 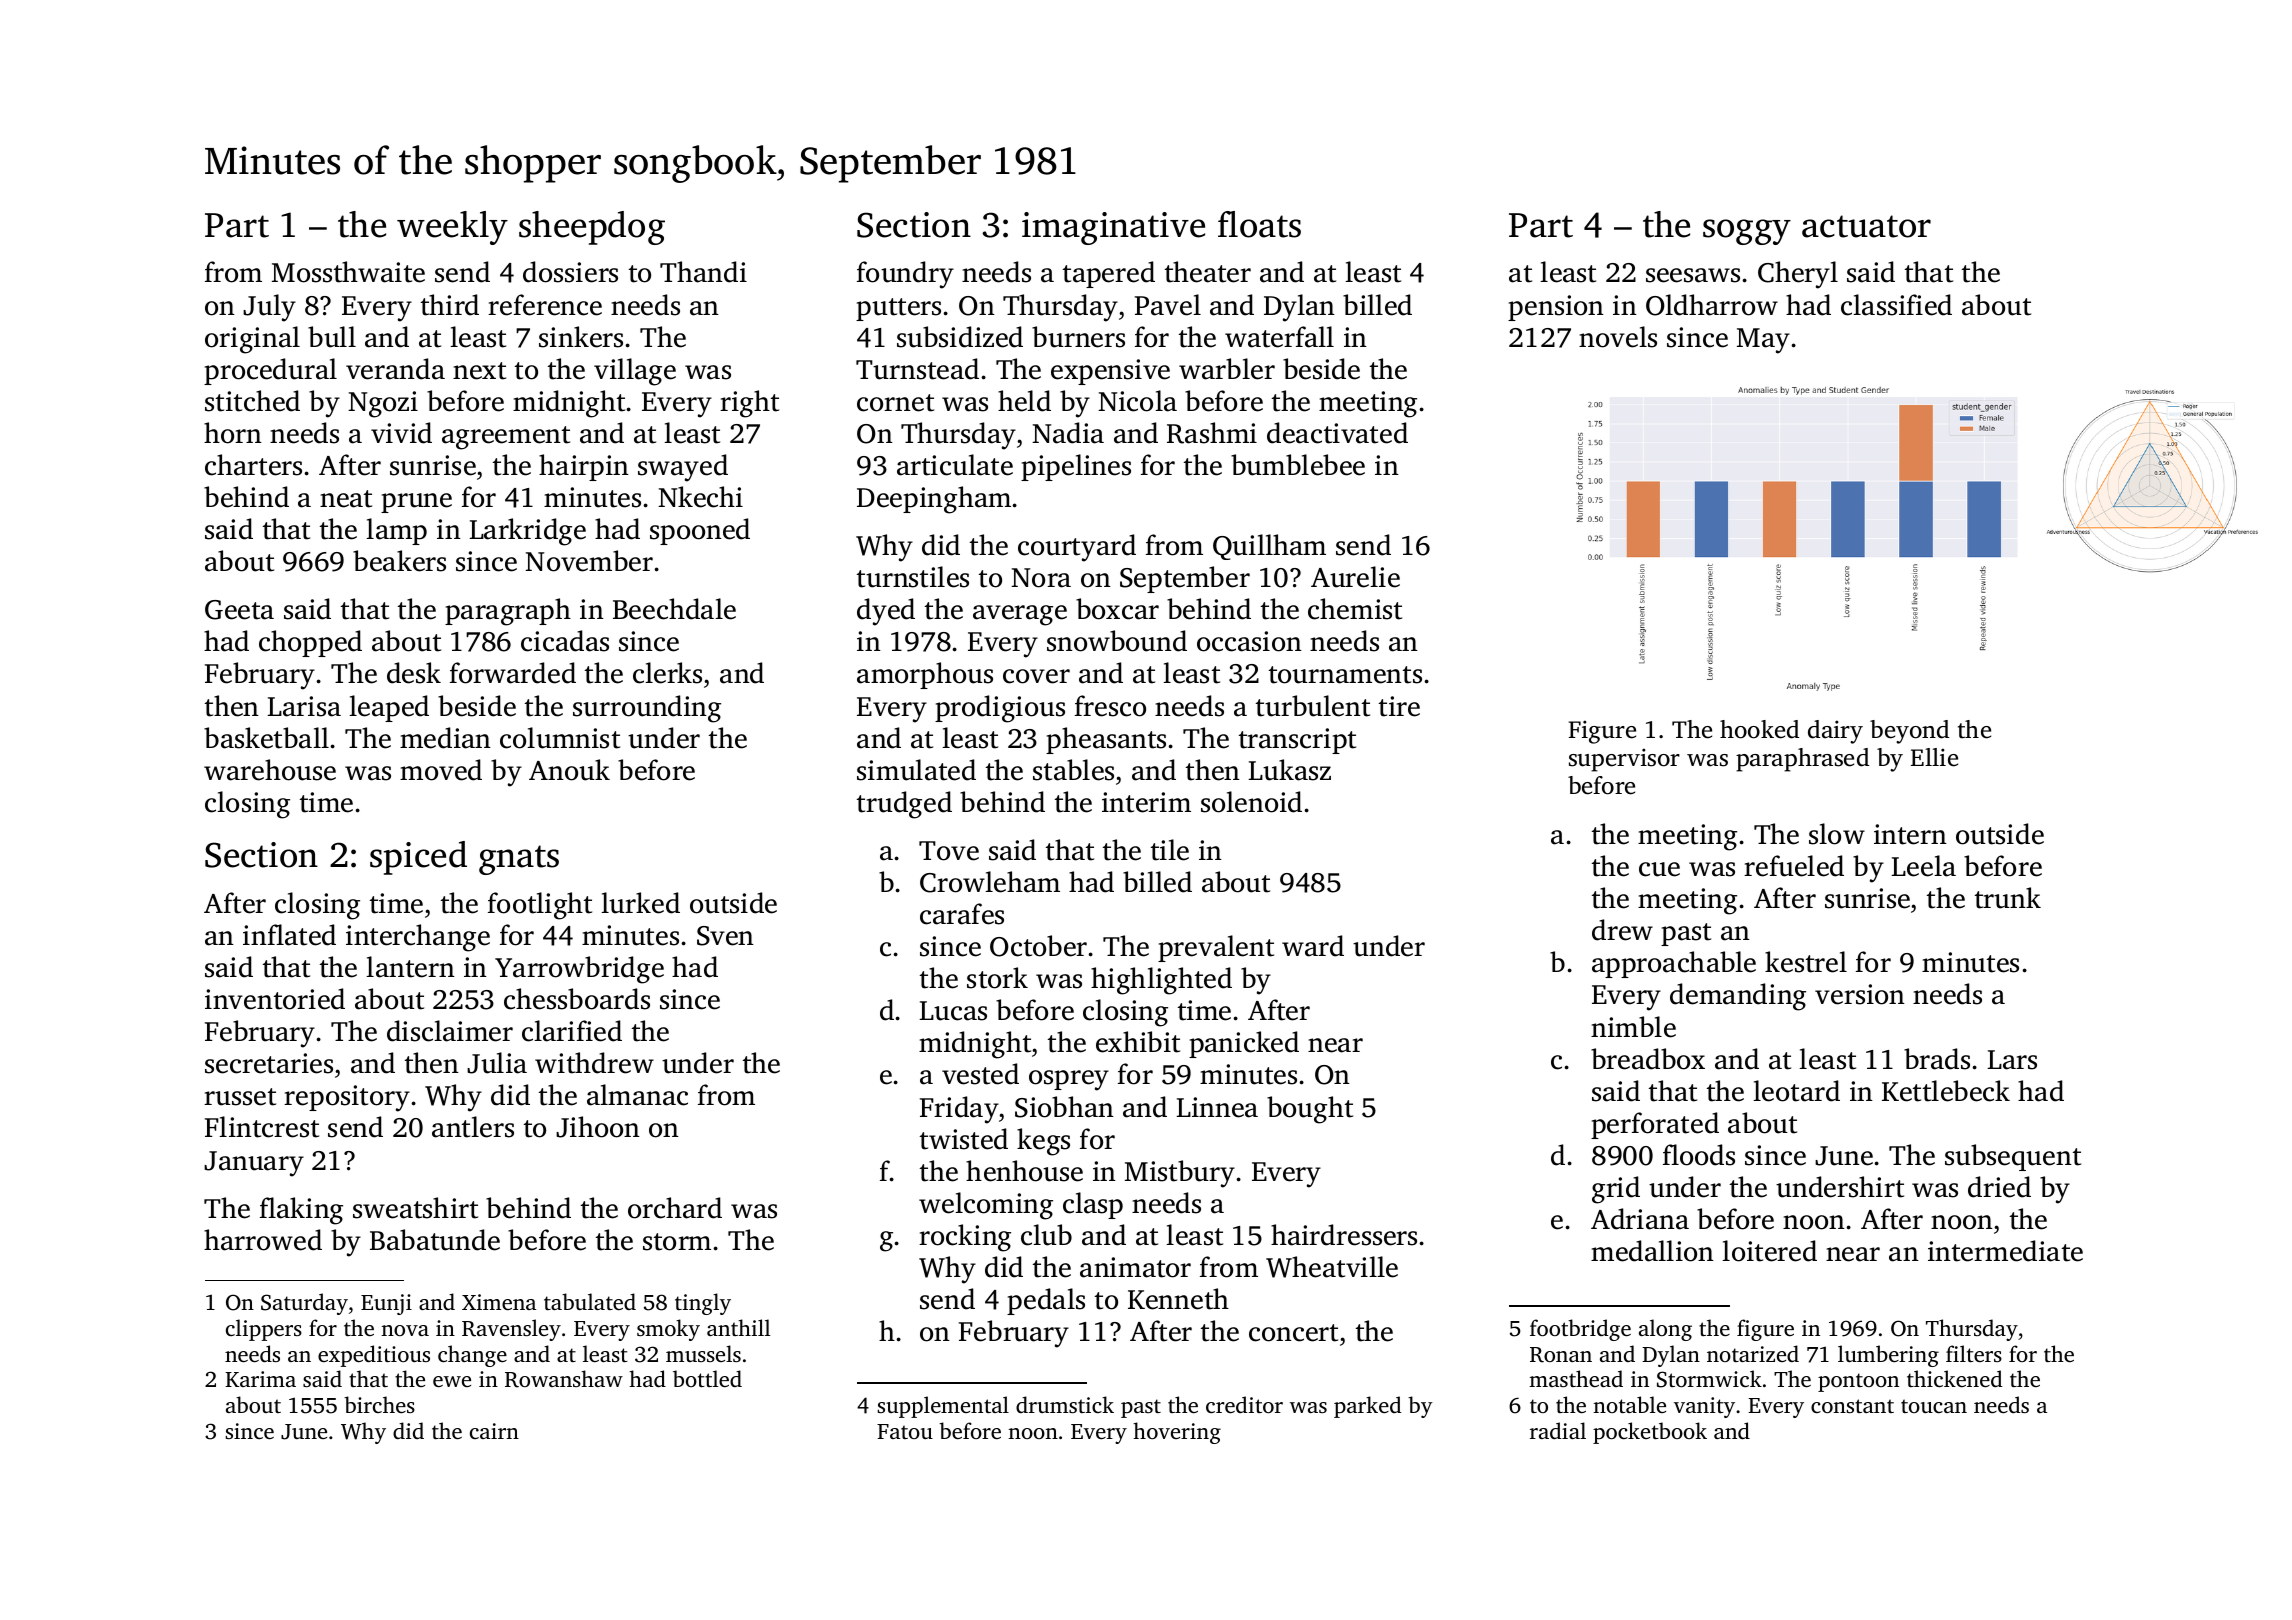 I want to click on disclaimer, so click(x=450, y=1031).
